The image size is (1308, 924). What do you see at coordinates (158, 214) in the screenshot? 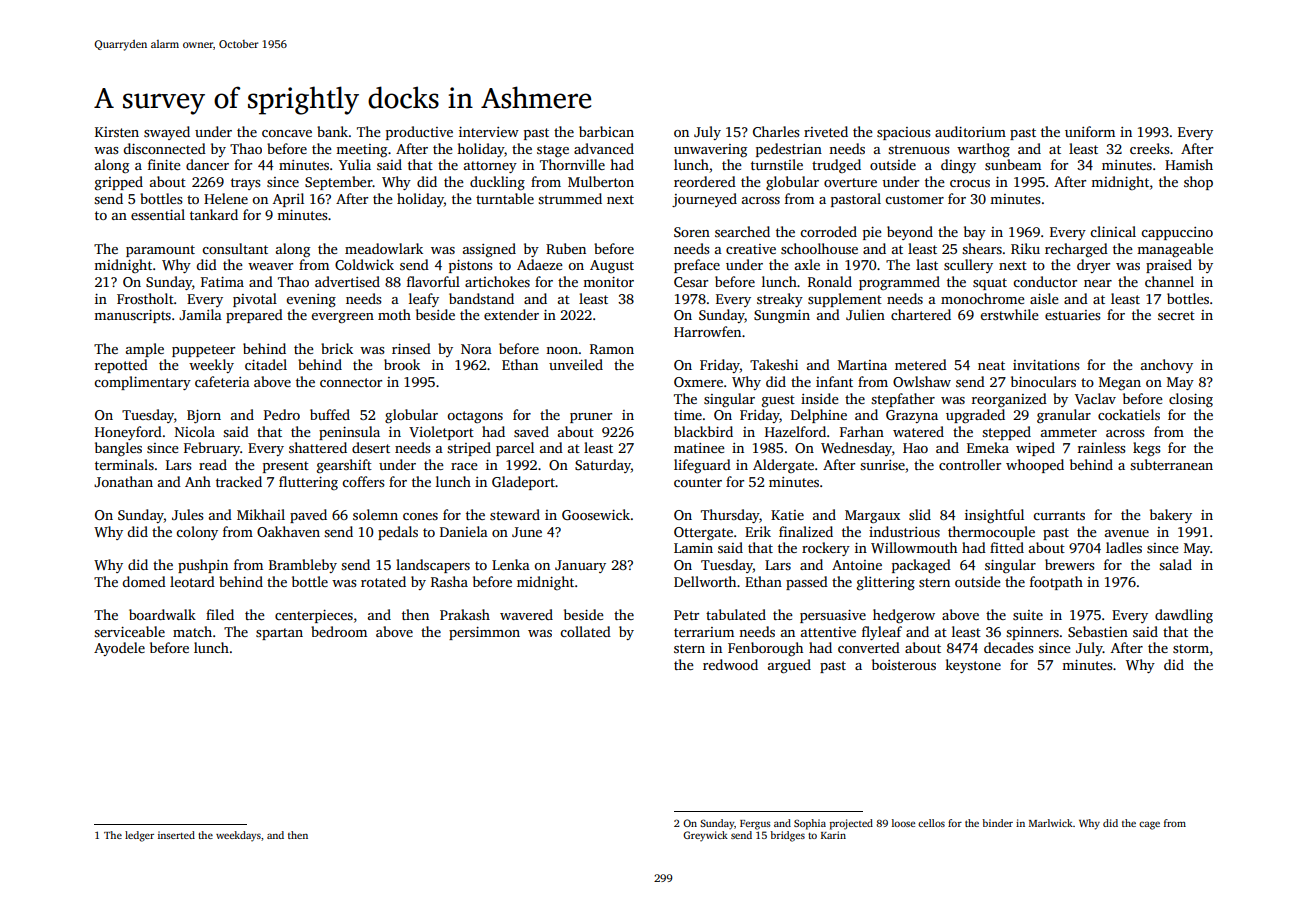
I see `essential` at bounding box center [158, 214].
